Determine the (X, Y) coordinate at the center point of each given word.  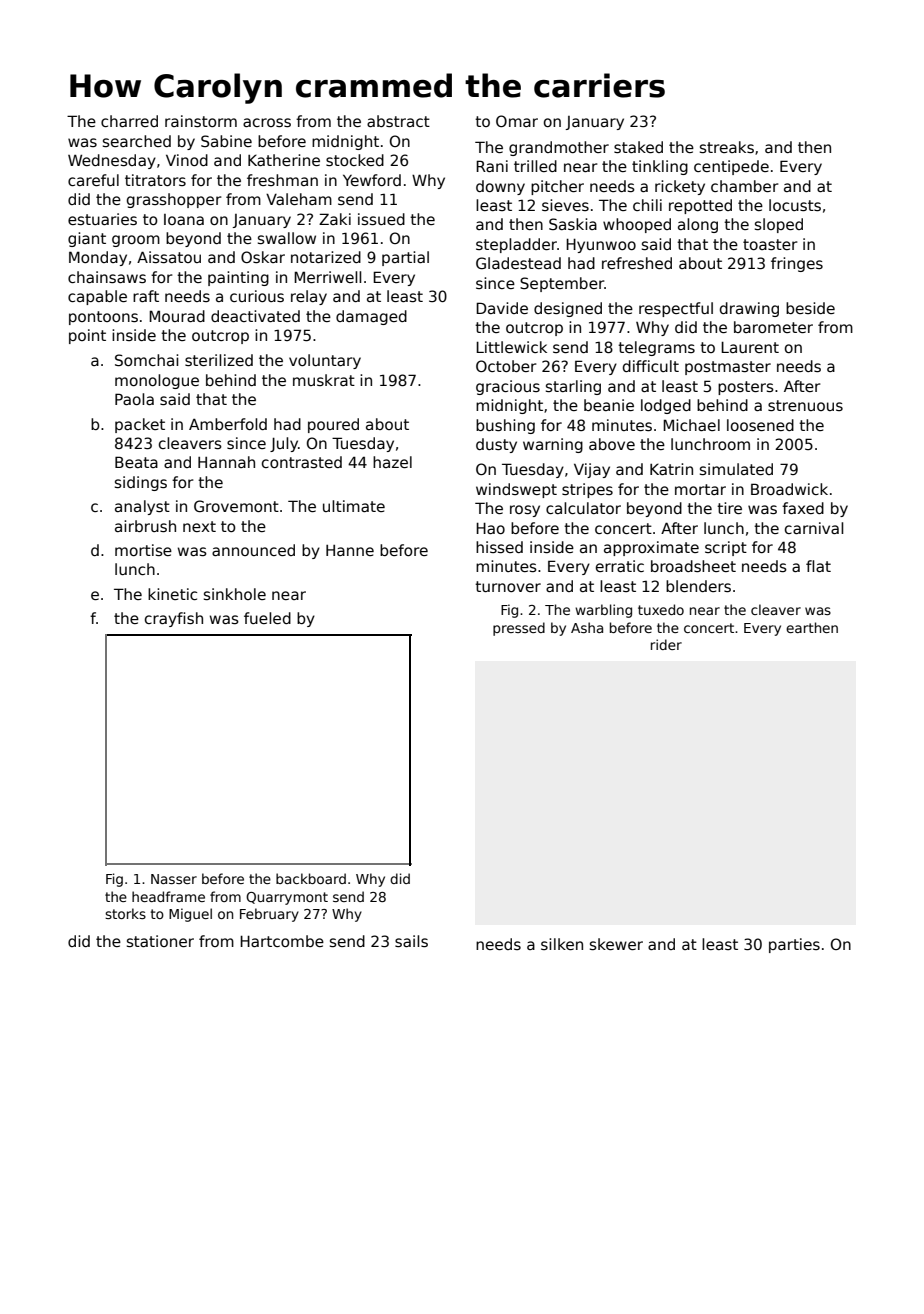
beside (810, 308)
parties (794, 945)
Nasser (174, 879)
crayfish (174, 619)
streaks (727, 147)
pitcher (557, 187)
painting (238, 278)
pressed (519, 629)
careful (93, 180)
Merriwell (327, 277)
